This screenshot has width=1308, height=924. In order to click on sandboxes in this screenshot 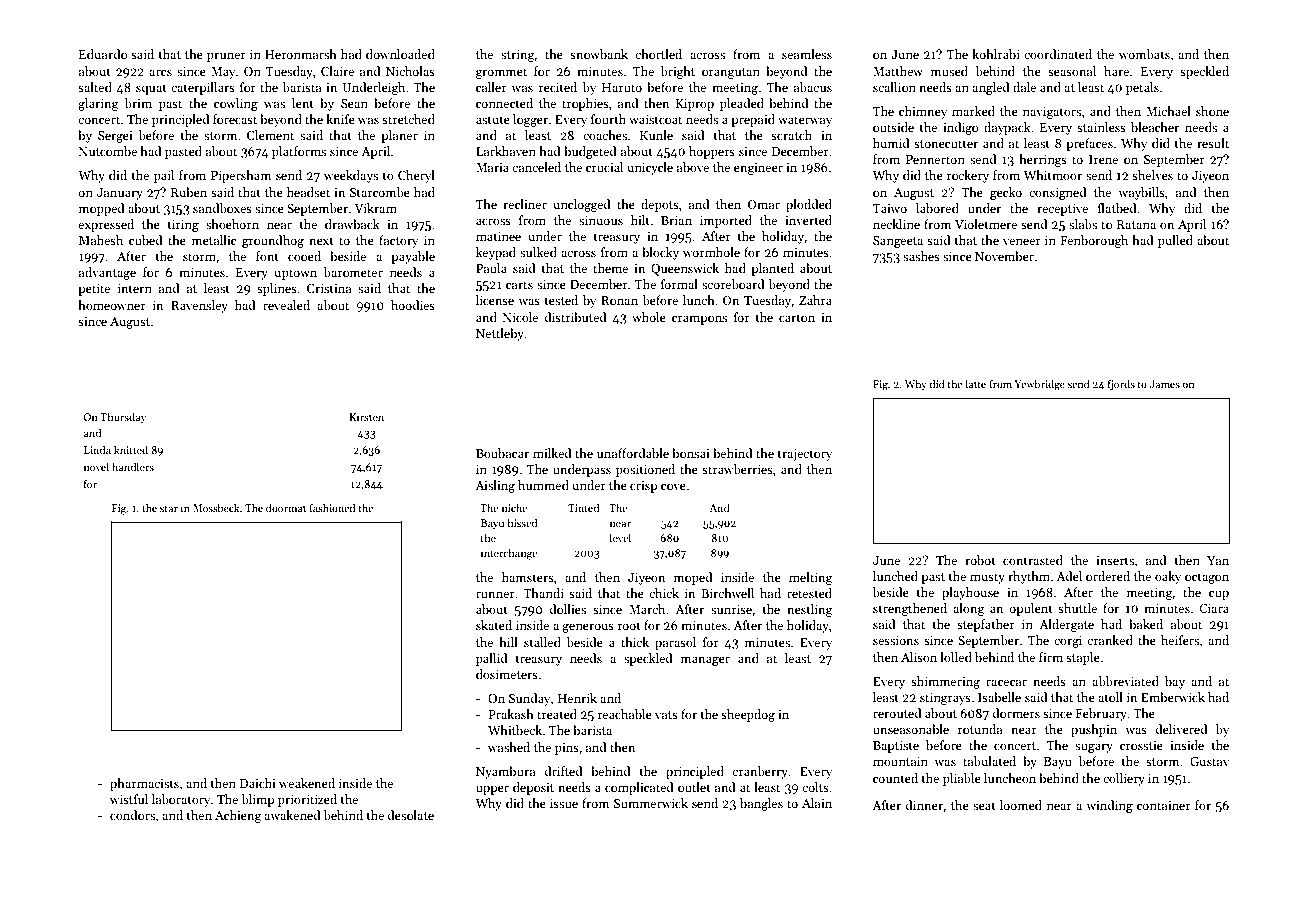, I will do `click(222, 208)`.
